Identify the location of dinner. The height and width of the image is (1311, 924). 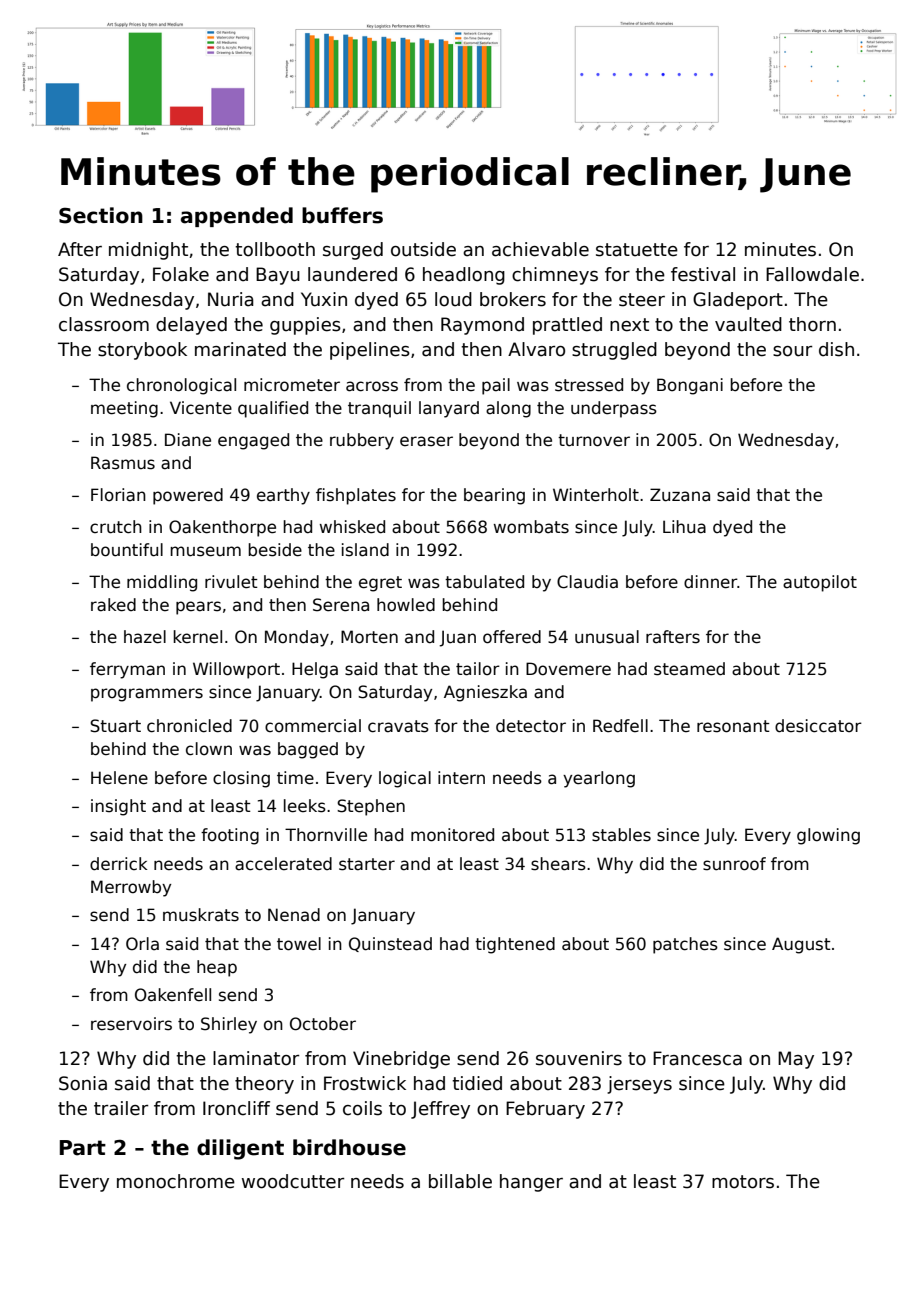
(711, 582).
